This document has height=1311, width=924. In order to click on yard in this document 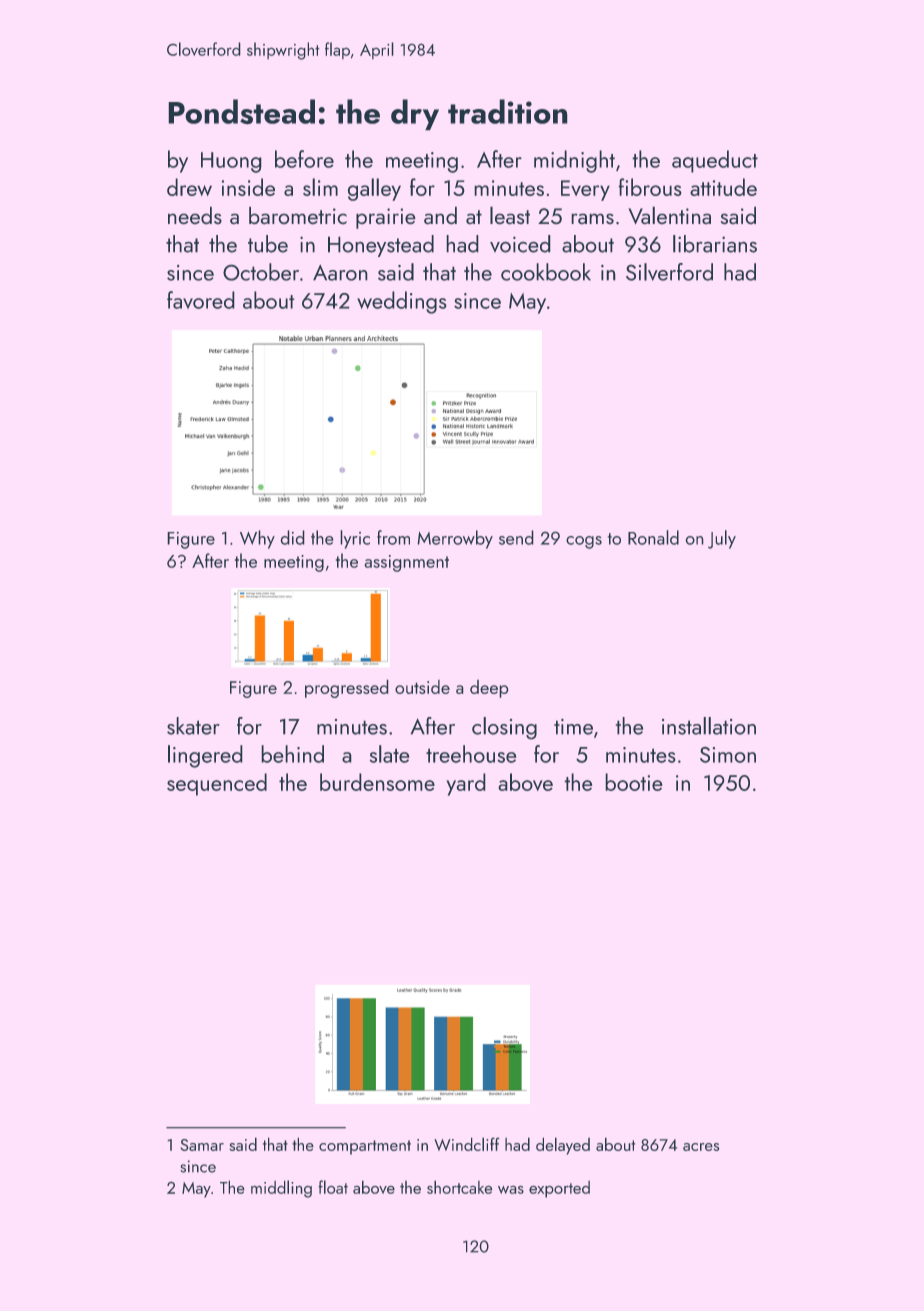, I will do `click(466, 784)`.
